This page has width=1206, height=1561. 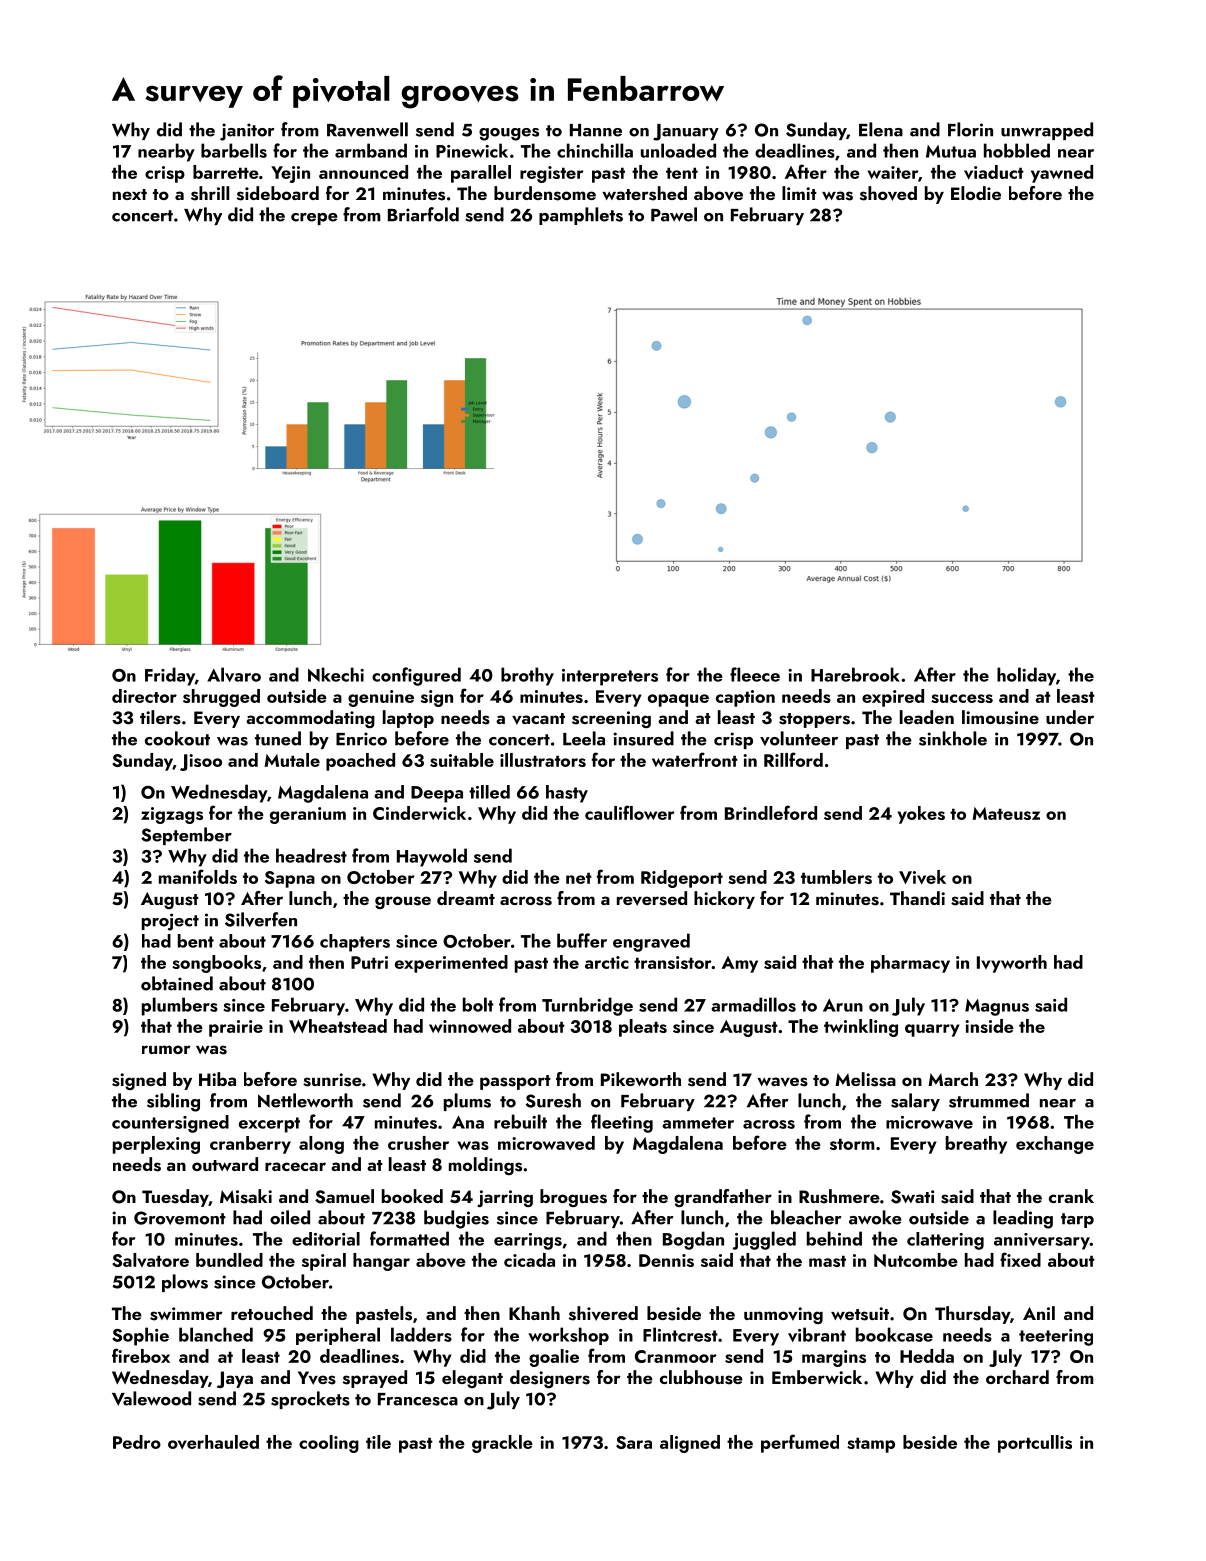 What do you see at coordinates (643, 1028) in the page?
I see `pleats` at bounding box center [643, 1028].
